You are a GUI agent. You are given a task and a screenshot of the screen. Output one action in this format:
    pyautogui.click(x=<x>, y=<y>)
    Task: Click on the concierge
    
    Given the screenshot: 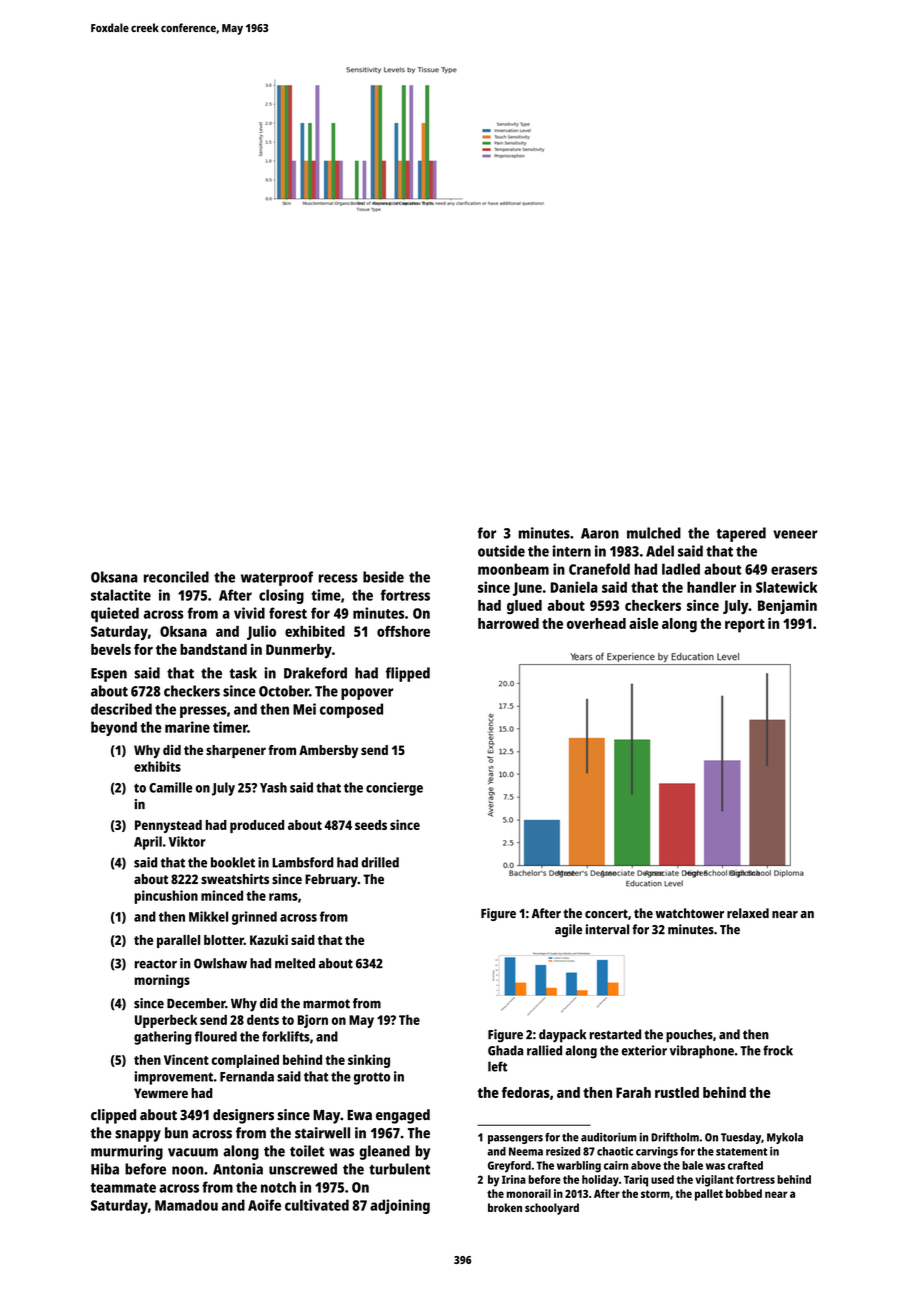 What is the action you would take?
    pyautogui.click(x=394, y=789)
